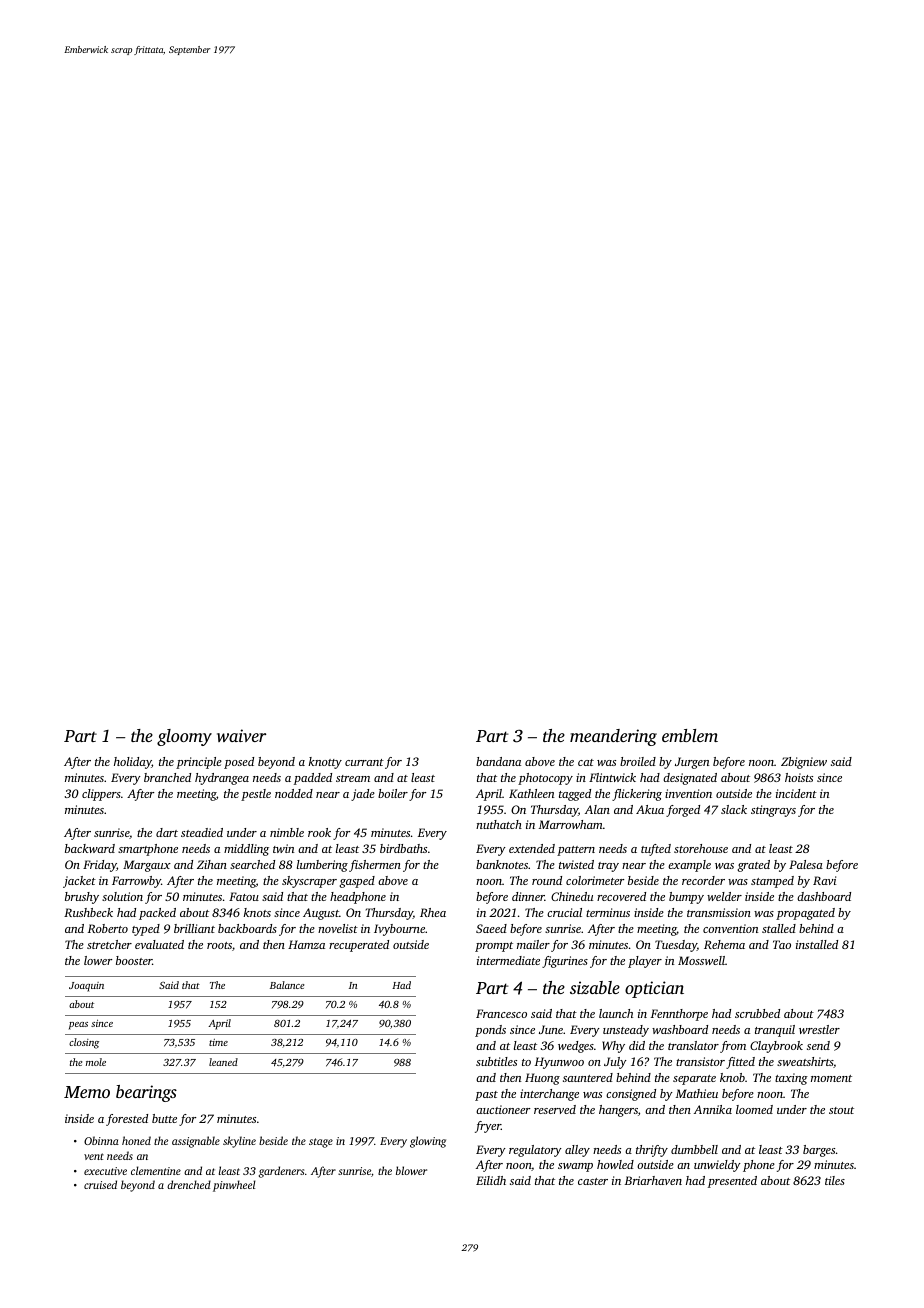 This screenshot has width=924, height=1308. What do you see at coordinates (133, 763) in the screenshot?
I see `holiday` at bounding box center [133, 763].
